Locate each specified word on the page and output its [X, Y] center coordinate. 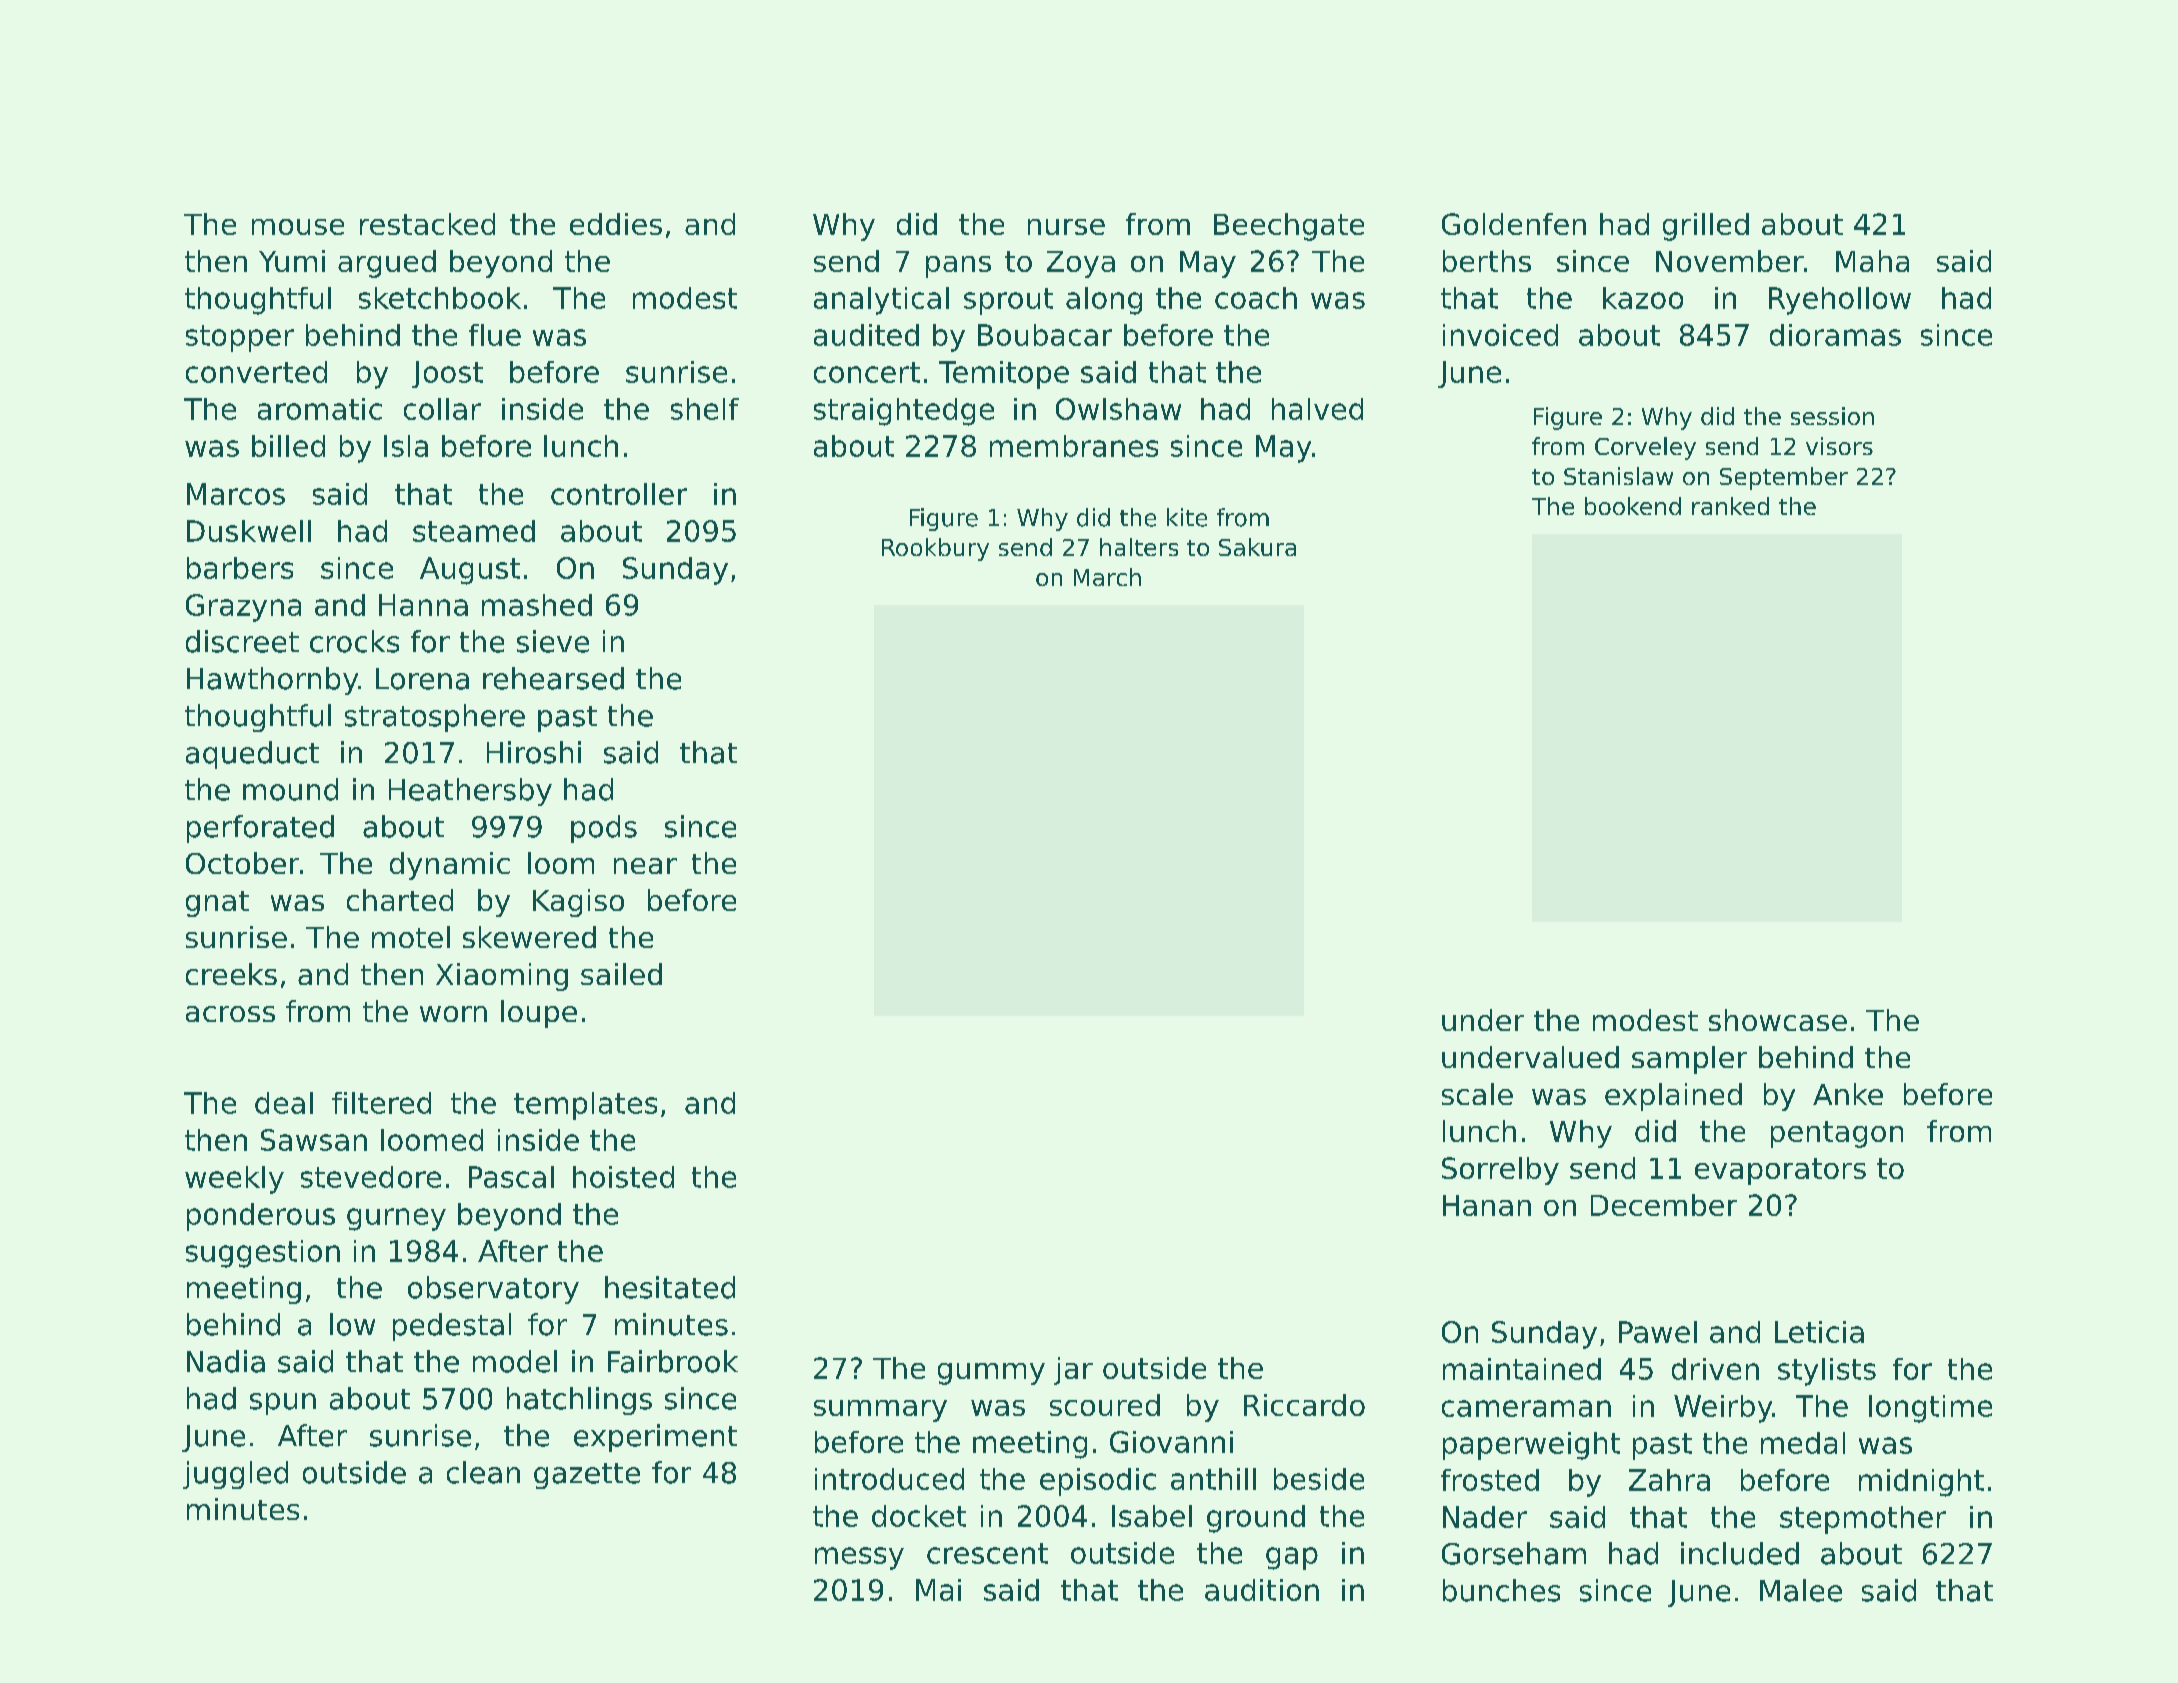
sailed [621, 974]
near [645, 866]
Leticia [1819, 1332]
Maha [1872, 261]
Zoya [1081, 264]
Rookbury [935, 549]
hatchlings [579, 1401]
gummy [991, 1374]
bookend [1633, 506]
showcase [1778, 1020]
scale [1477, 1094]
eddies [616, 224]
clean [483, 1472]
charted [400, 900]
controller [619, 494]
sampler [1689, 1060]
